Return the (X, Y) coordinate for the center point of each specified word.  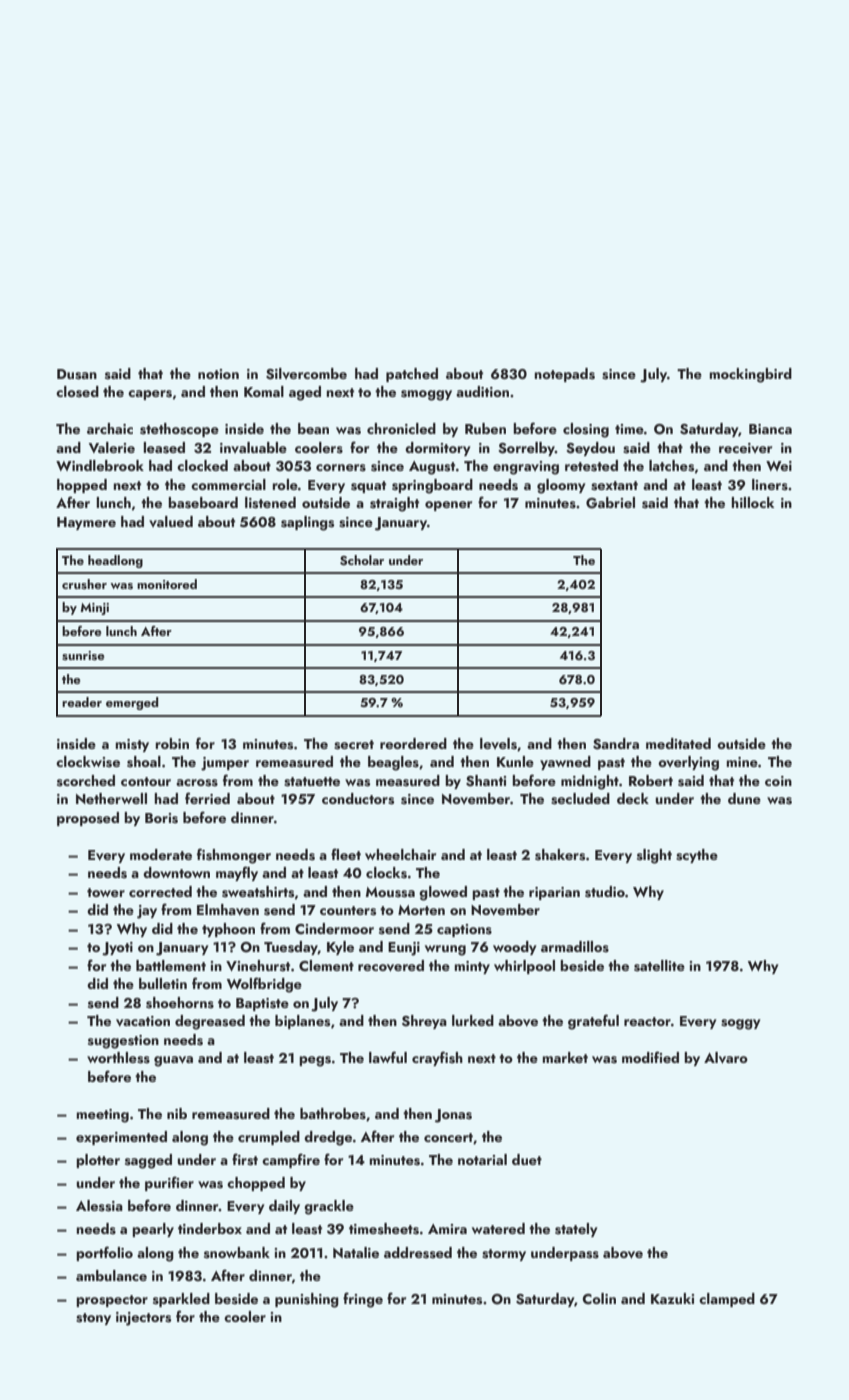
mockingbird (750, 375)
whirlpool (524, 967)
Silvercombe (306, 374)
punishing (307, 1300)
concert (448, 1137)
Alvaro (726, 1058)
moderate (161, 854)
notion (218, 374)
